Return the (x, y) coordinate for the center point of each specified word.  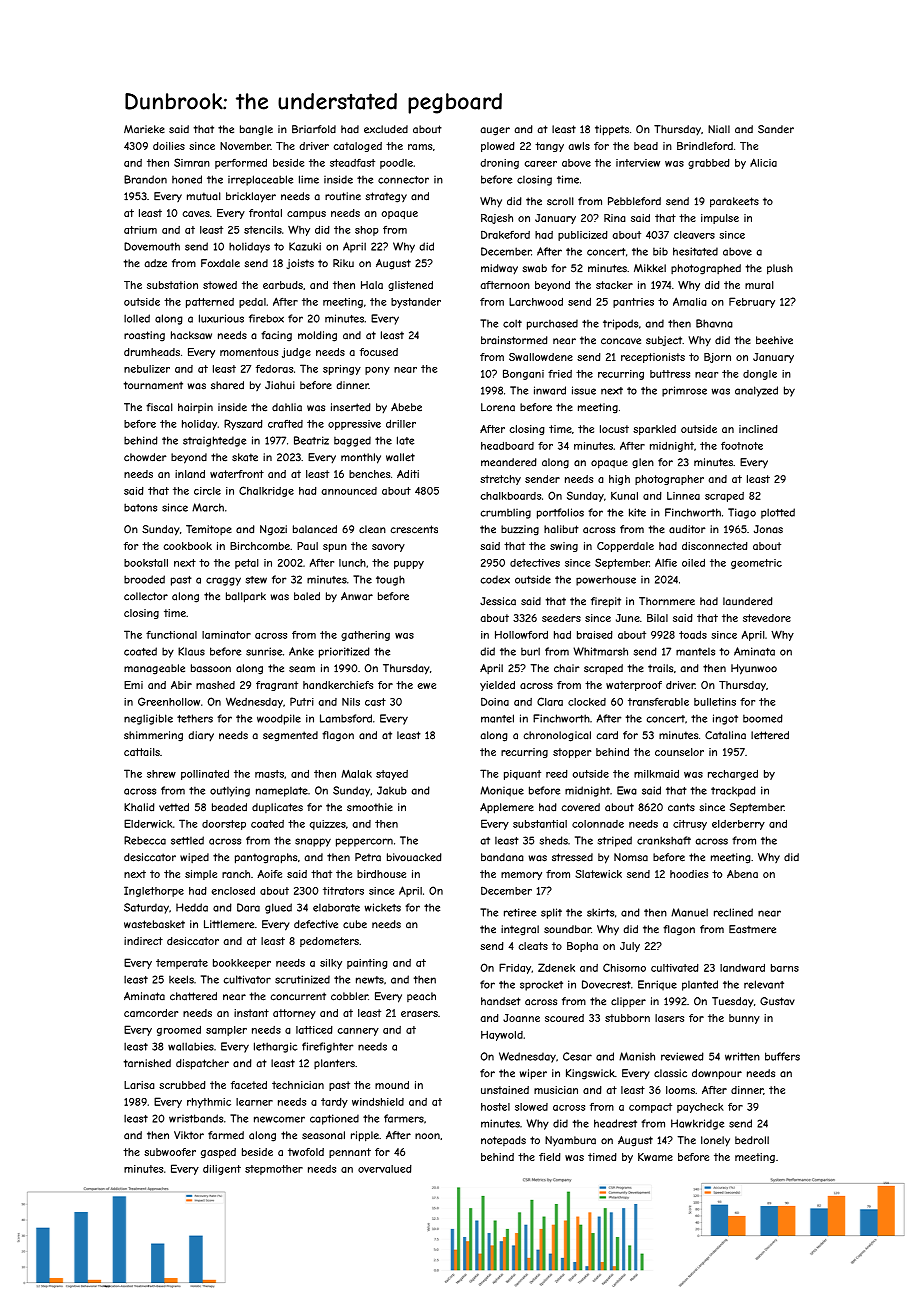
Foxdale (220, 263)
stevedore (767, 618)
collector (146, 596)
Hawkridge (697, 1124)
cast (375, 702)
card (607, 735)
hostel (495, 1107)
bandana (502, 857)
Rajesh (497, 219)
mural (759, 285)
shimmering (153, 736)
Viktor (189, 1135)
